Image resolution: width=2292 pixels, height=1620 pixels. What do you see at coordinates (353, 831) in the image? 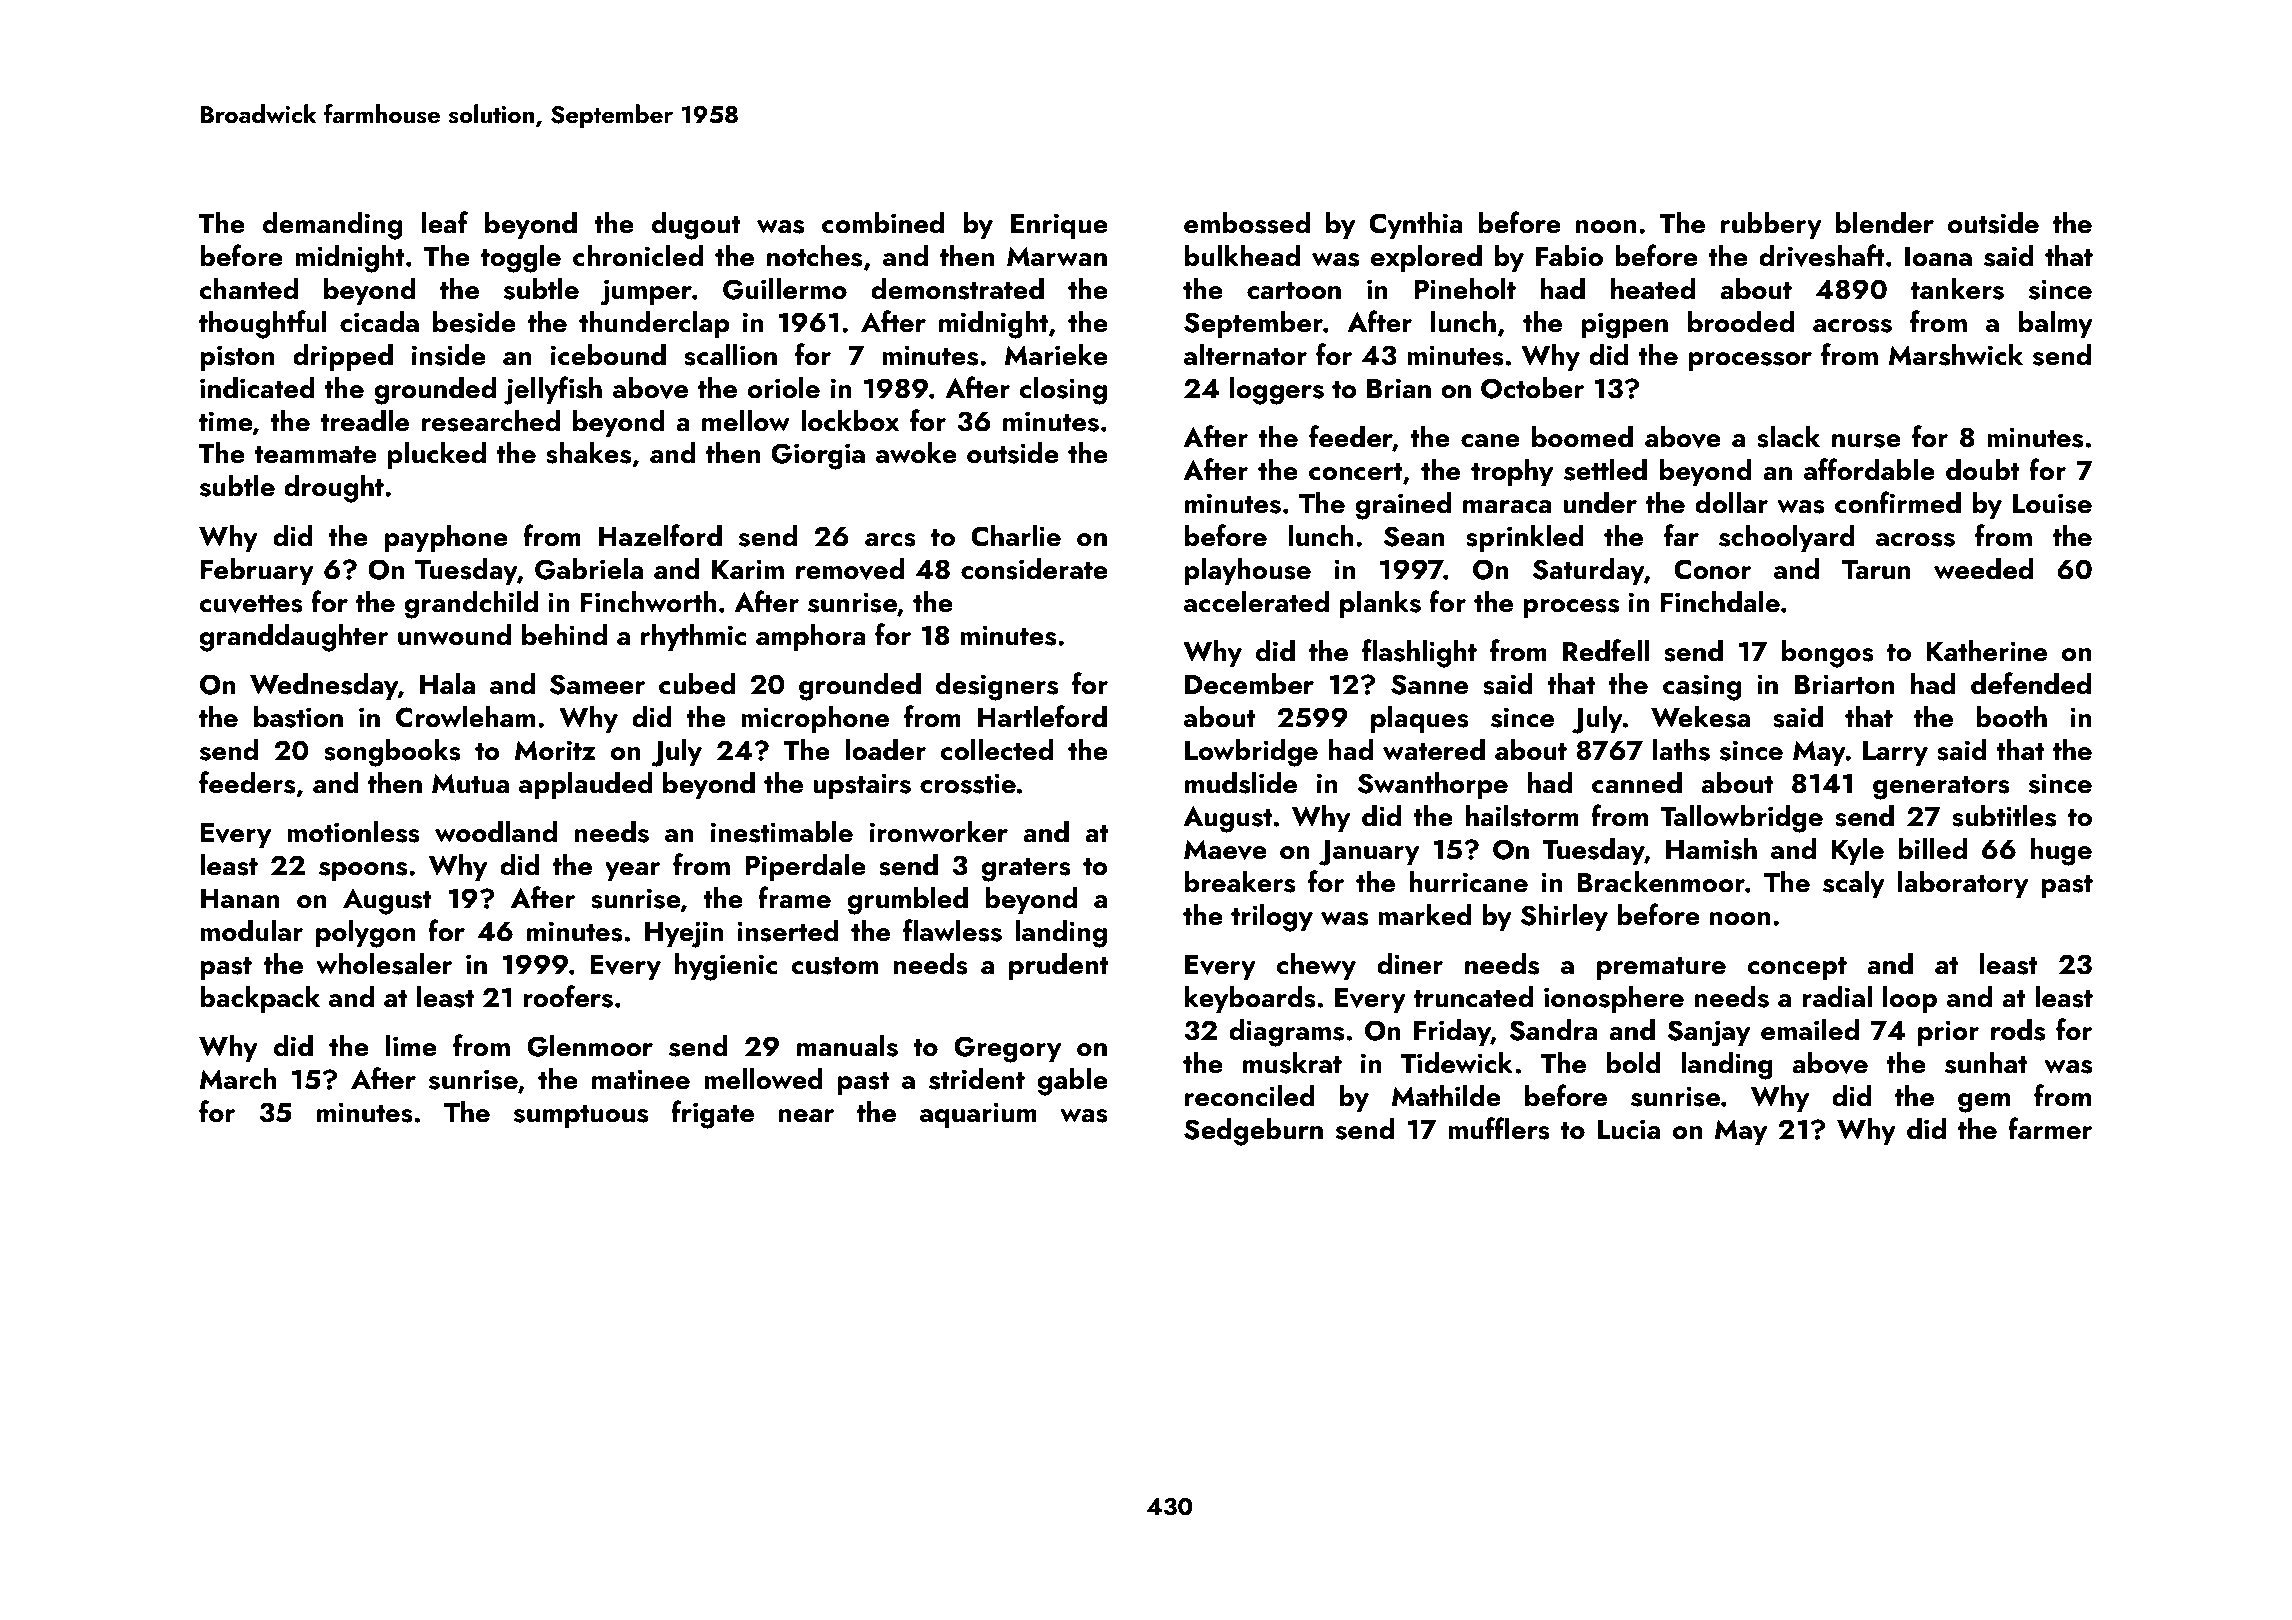
I see `motionless` at bounding box center [353, 831].
